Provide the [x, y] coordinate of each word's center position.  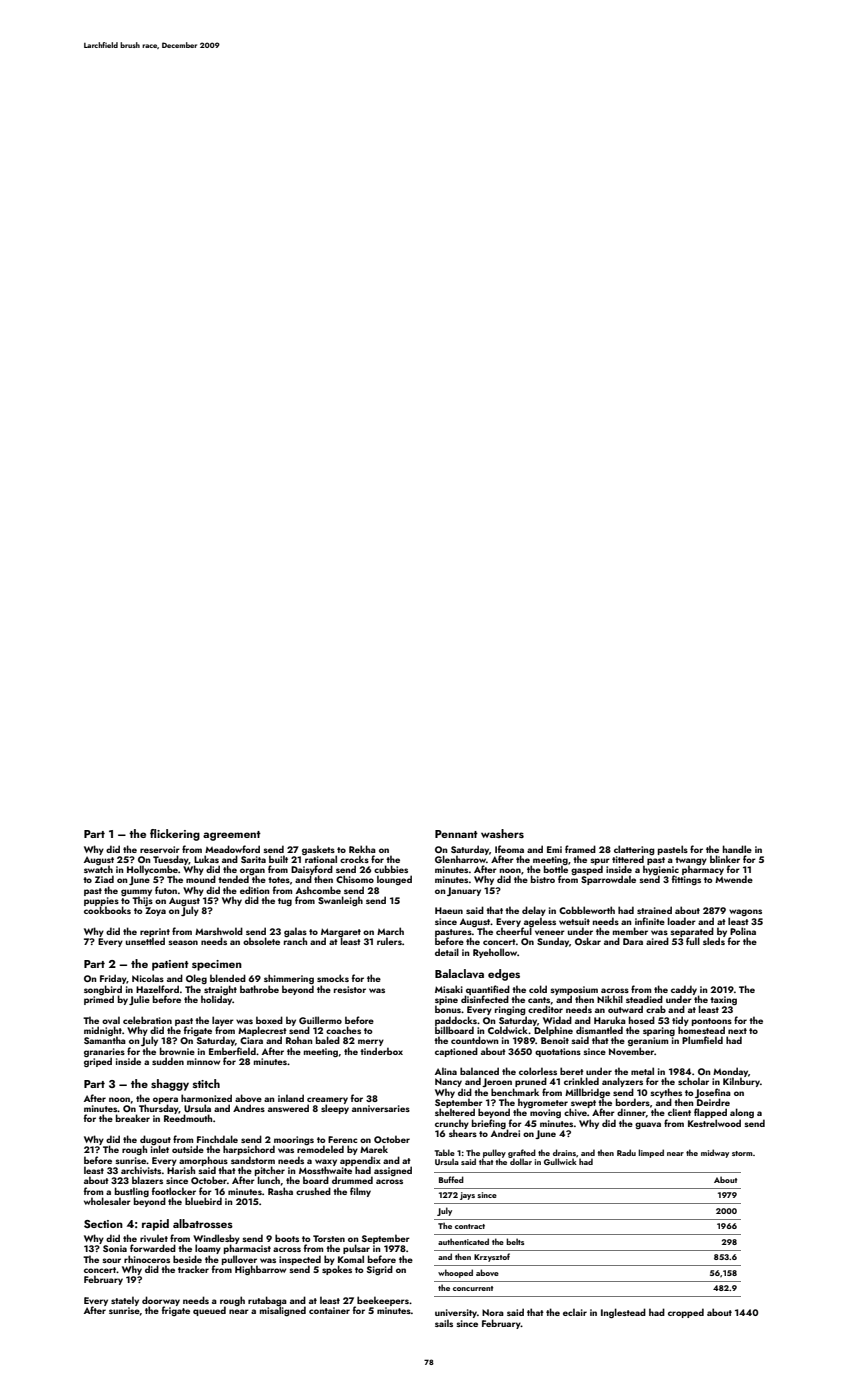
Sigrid [380, 1270]
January [464, 891]
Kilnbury [741, 1082]
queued [209, 1311]
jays [467, 1196]
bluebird [203, 1201]
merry [371, 1042]
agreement [232, 836]
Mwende [734, 879]
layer [223, 1021]
